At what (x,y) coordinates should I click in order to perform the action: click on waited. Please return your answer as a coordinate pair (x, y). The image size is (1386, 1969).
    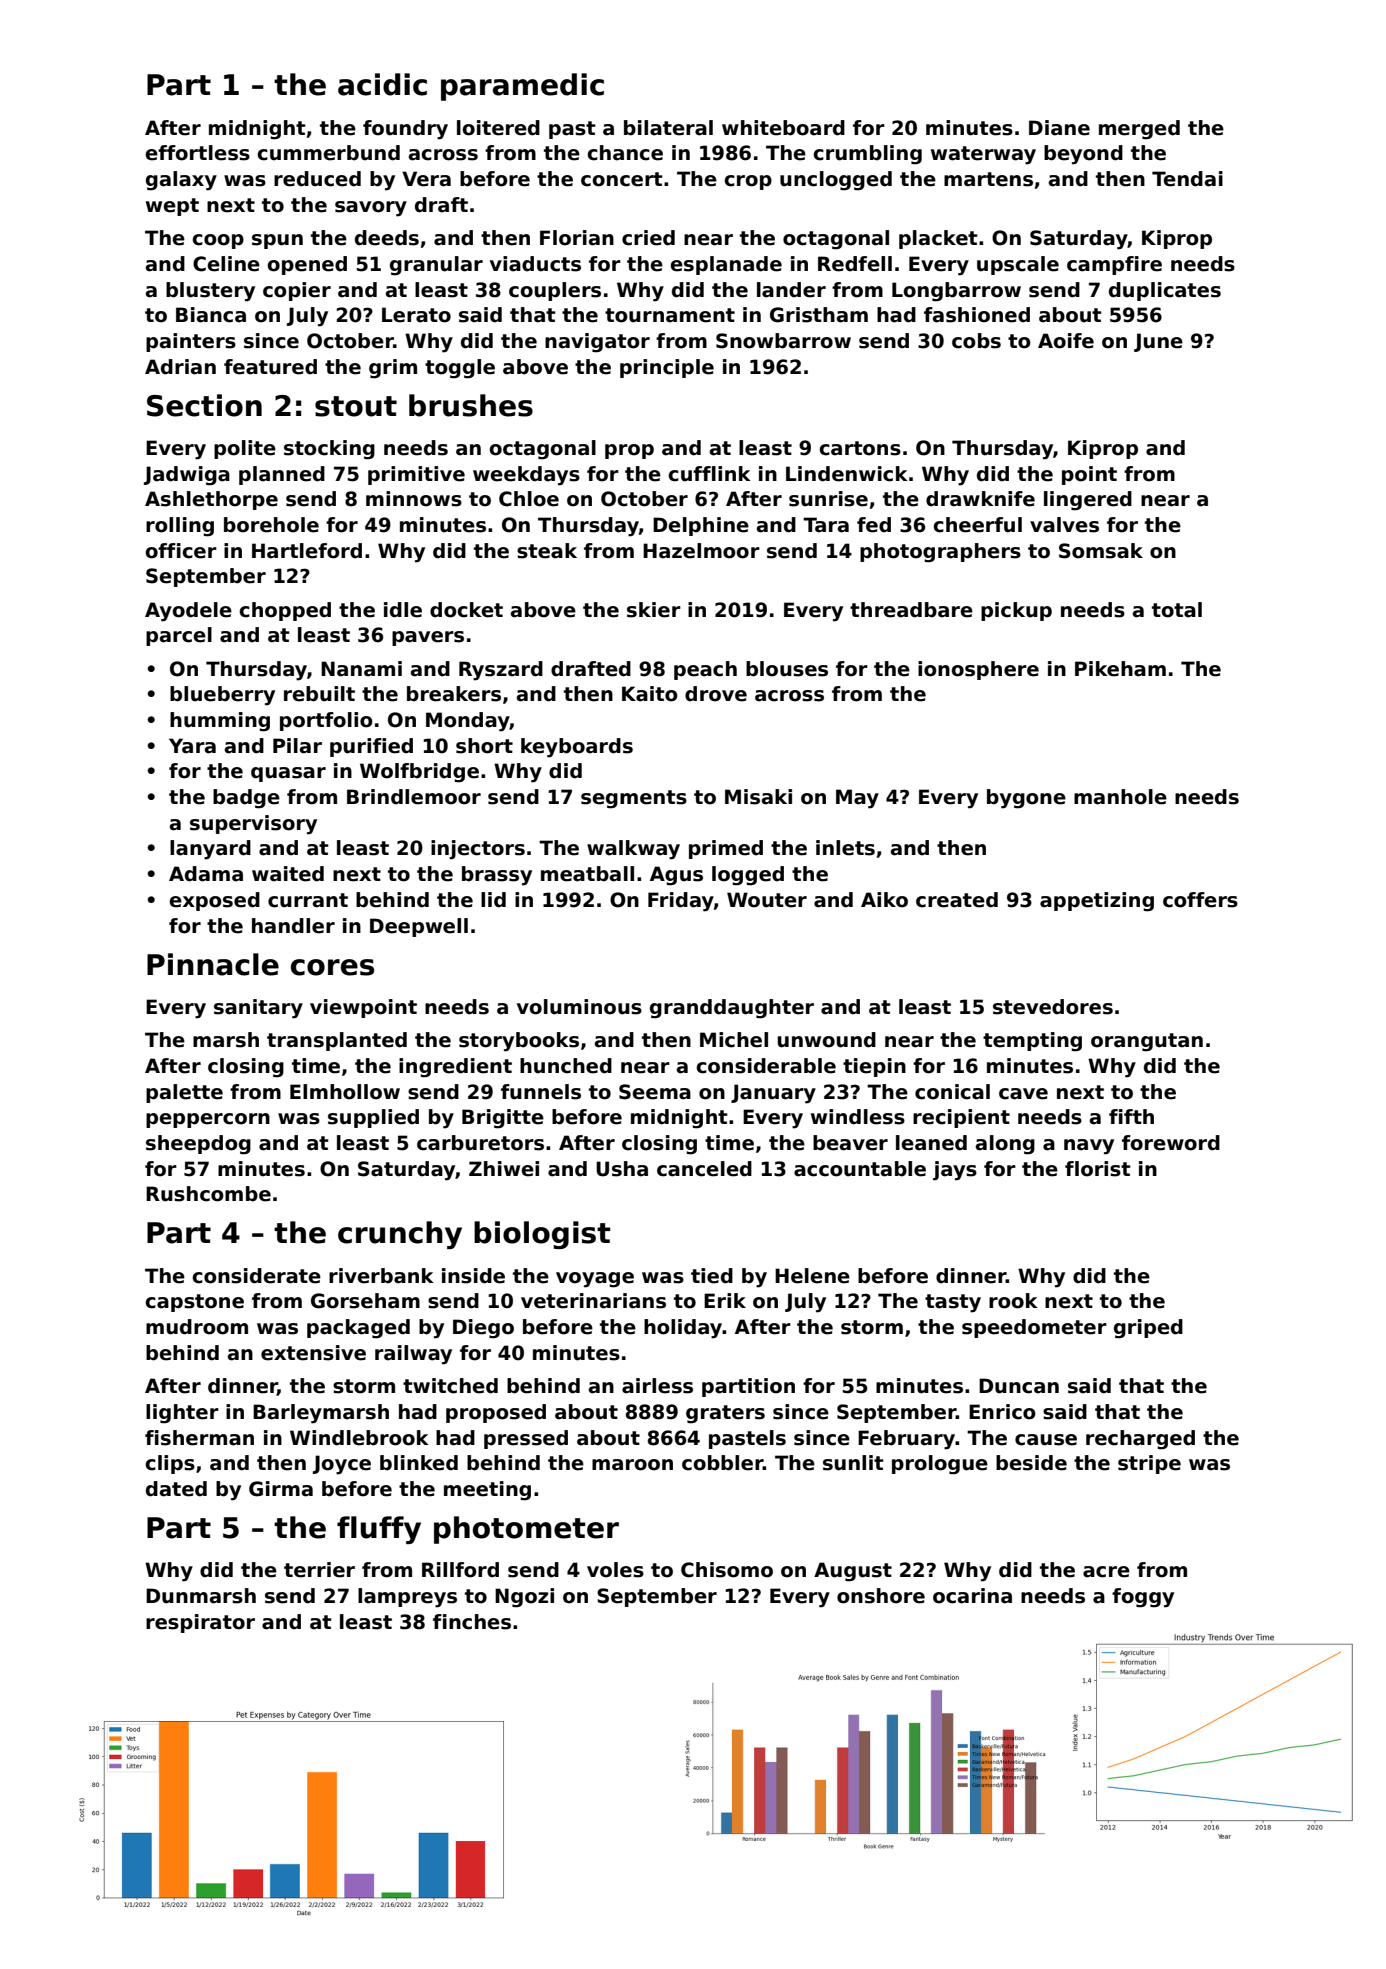
    Looking at the image, I should click on (288, 874).
